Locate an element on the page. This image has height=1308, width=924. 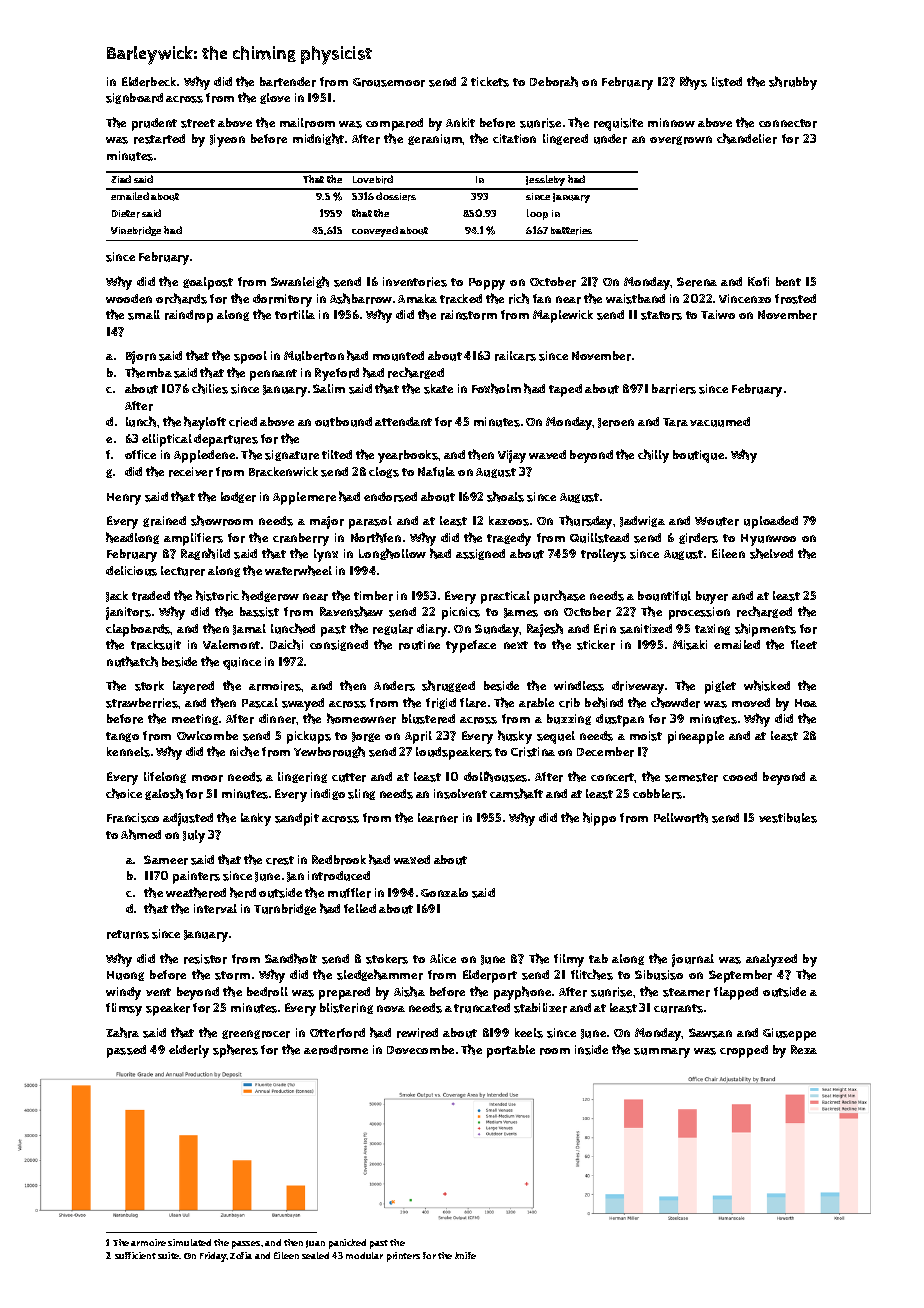
Elderport is located at coordinates (490, 976).
